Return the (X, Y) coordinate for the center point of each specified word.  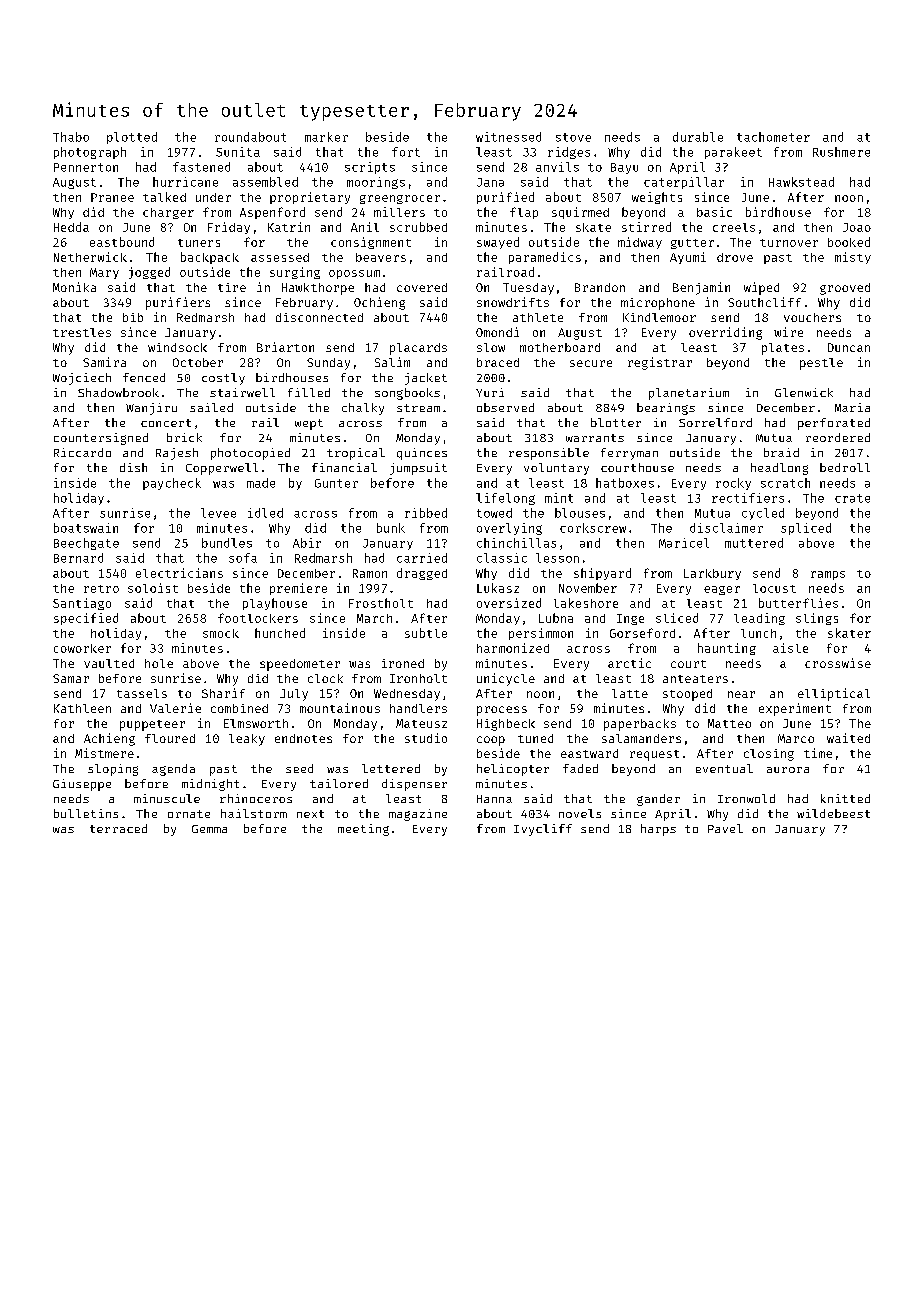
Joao (857, 227)
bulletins (86, 813)
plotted (132, 138)
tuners (199, 243)
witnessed (508, 137)
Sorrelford (715, 422)
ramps (828, 575)
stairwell (242, 392)
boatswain (86, 528)
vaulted (109, 663)
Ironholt (418, 678)
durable (698, 137)
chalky (363, 409)
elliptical (834, 694)
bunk (391, 528)
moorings (376, 183)
